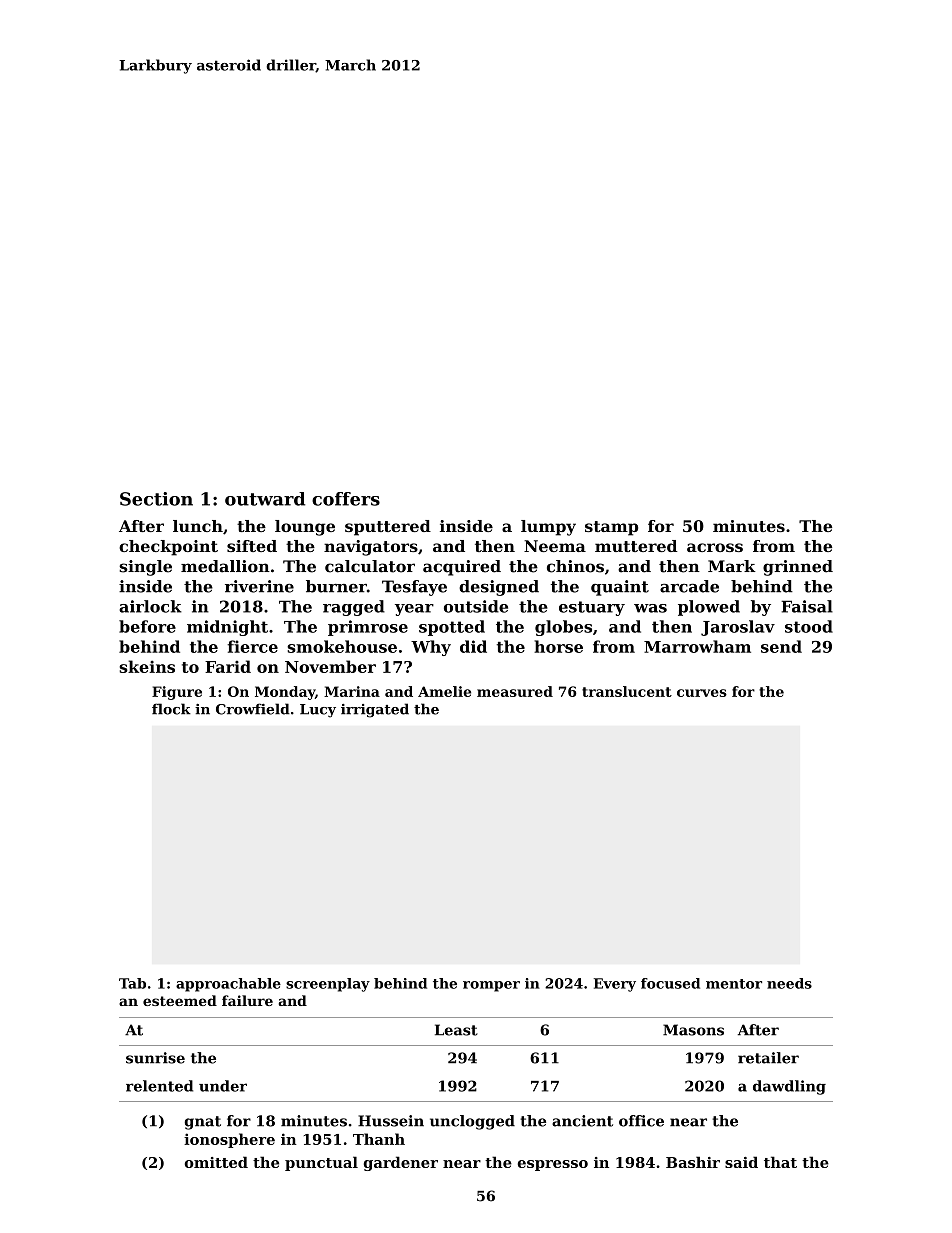  Describe the element at coordinates (401, 1163) in the screenshot. I see `gardener` at that location.
